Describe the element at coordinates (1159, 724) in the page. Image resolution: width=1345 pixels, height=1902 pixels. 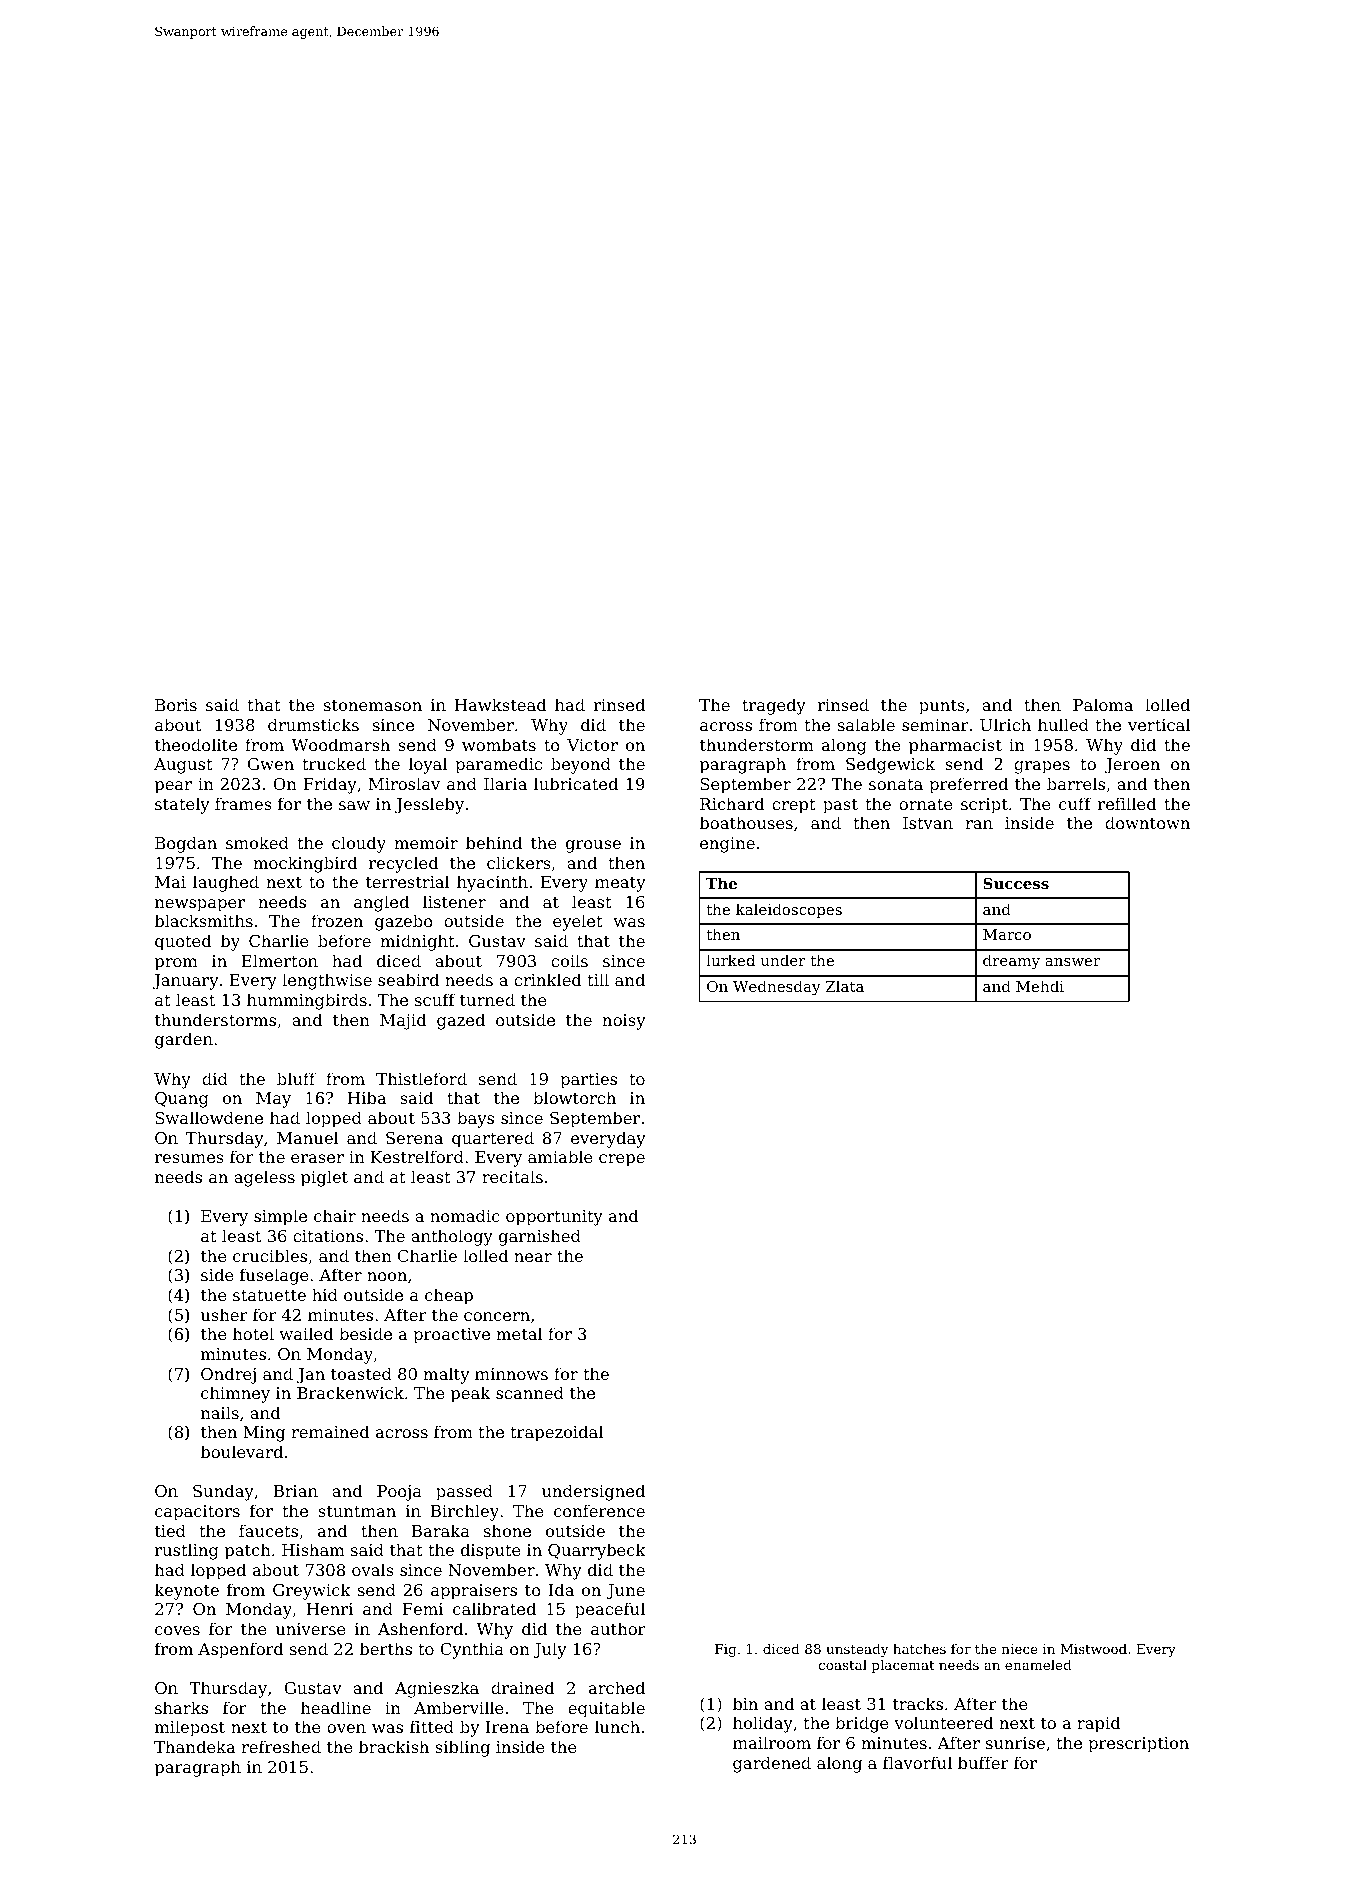
I see `vertical` at that location.
